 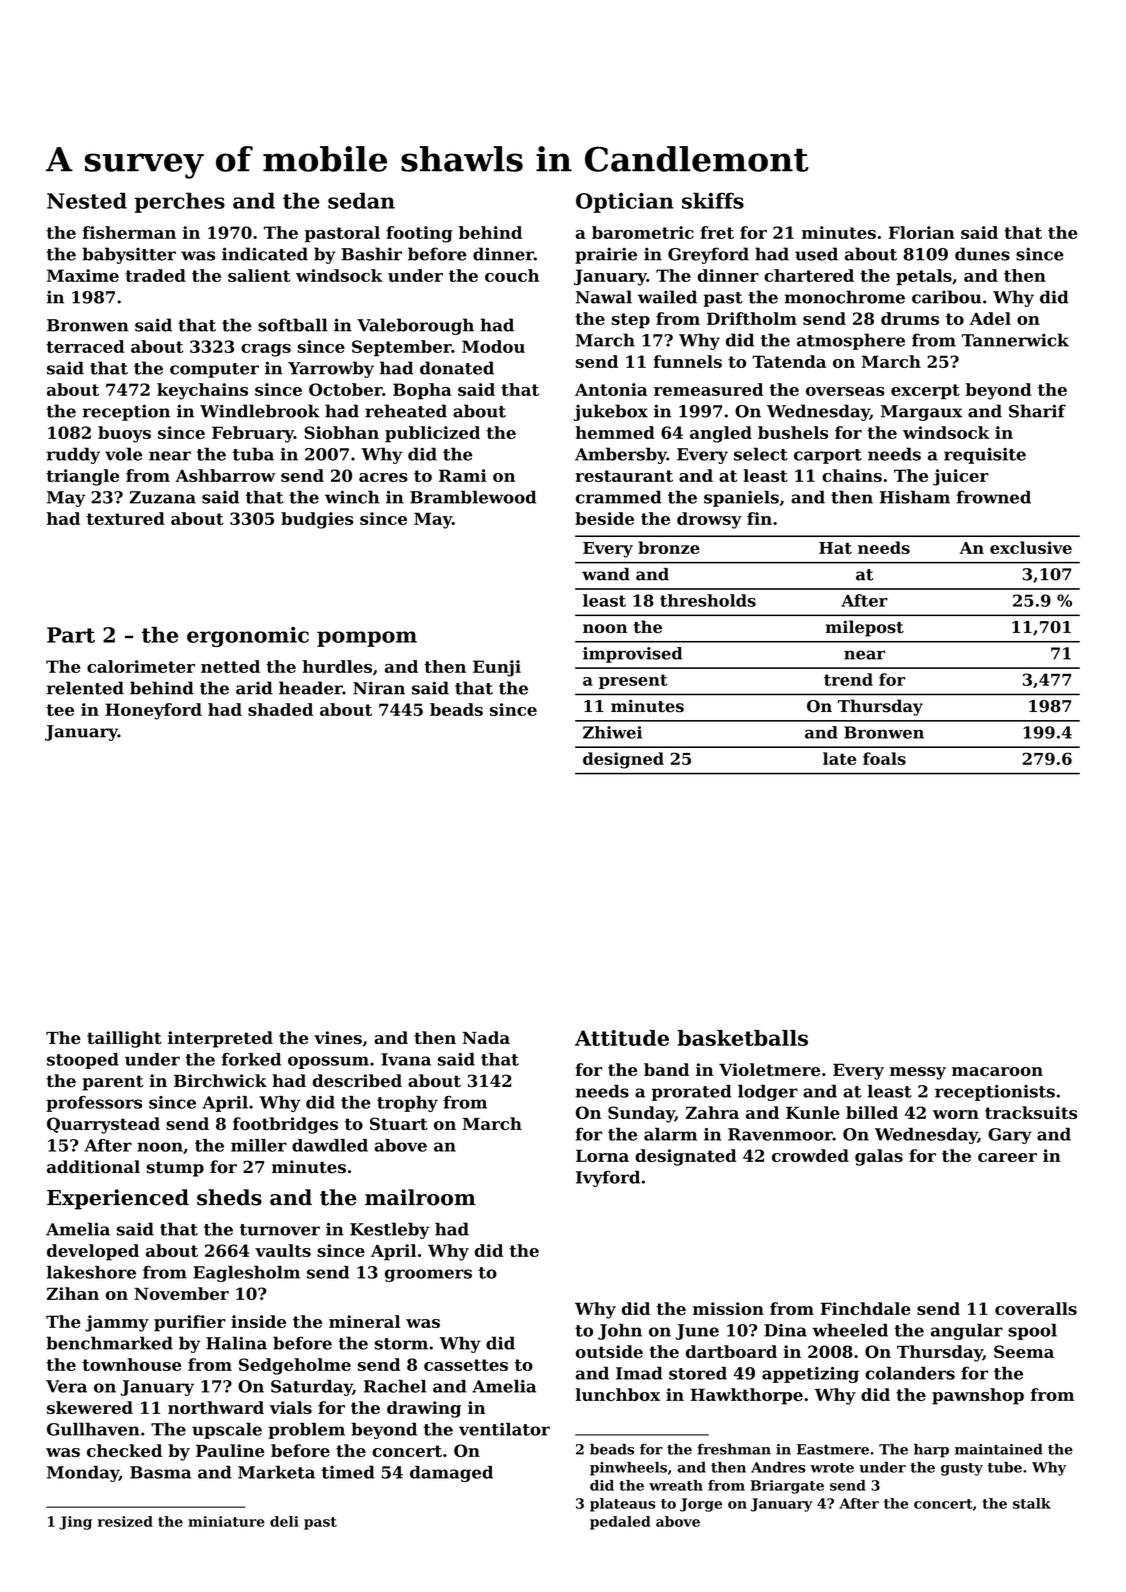 What do you see at coordinates (633, 681) in the image?
I see `present` at bounding box center [633, 681].
